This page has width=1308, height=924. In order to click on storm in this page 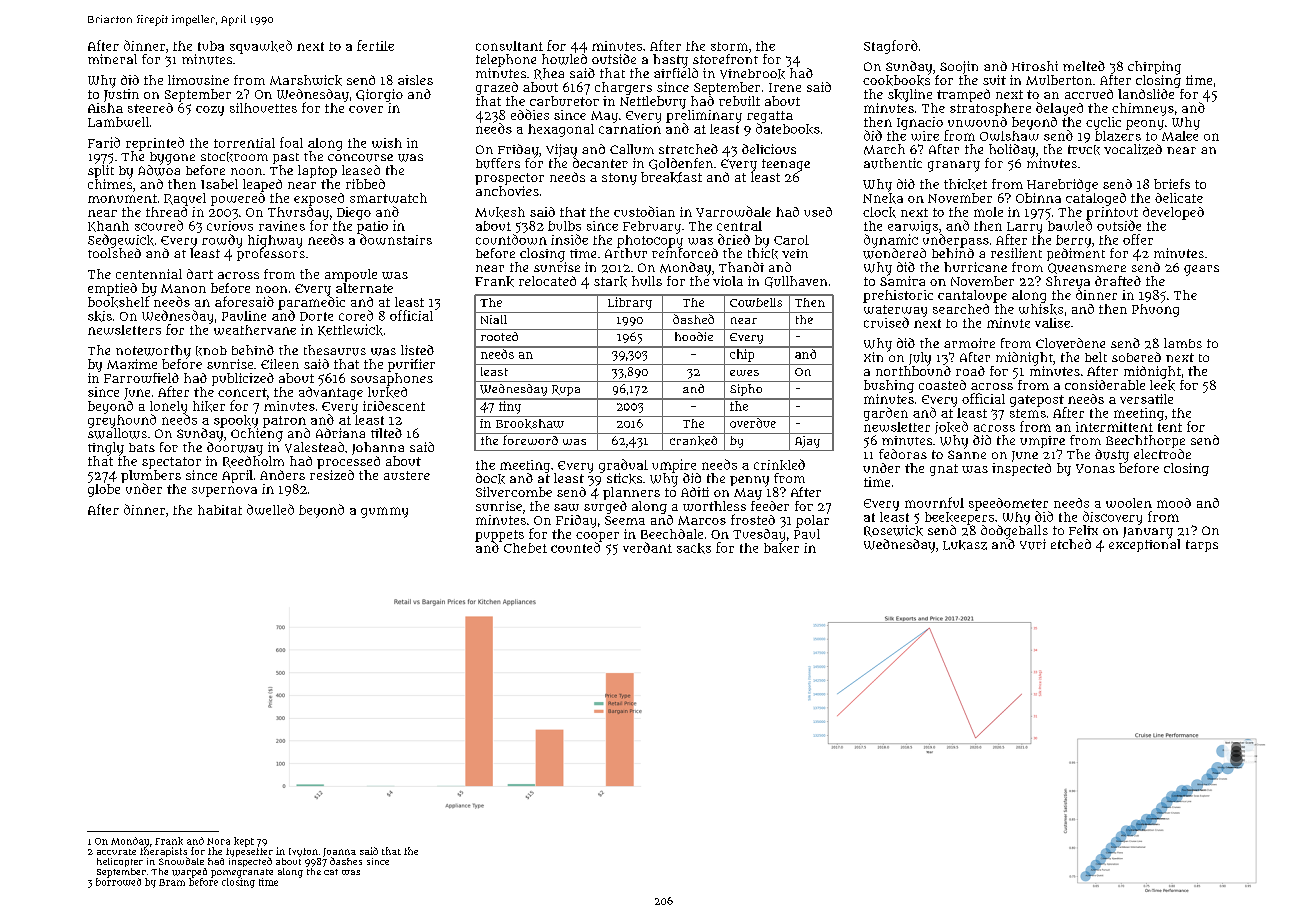, I will do `click(729, 46)`.
